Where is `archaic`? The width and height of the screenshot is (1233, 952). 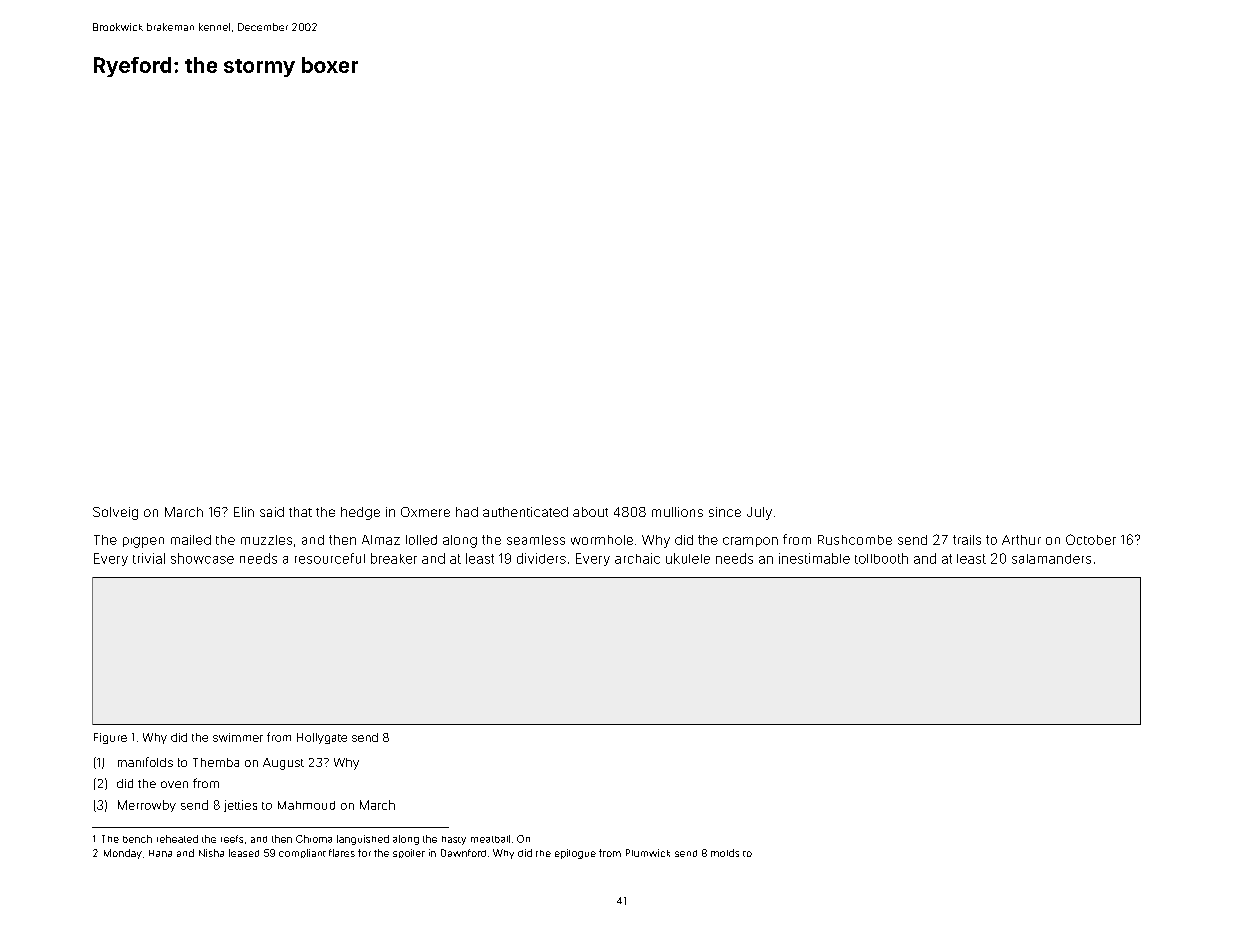
archaic is located at coordinates (637, 558).
